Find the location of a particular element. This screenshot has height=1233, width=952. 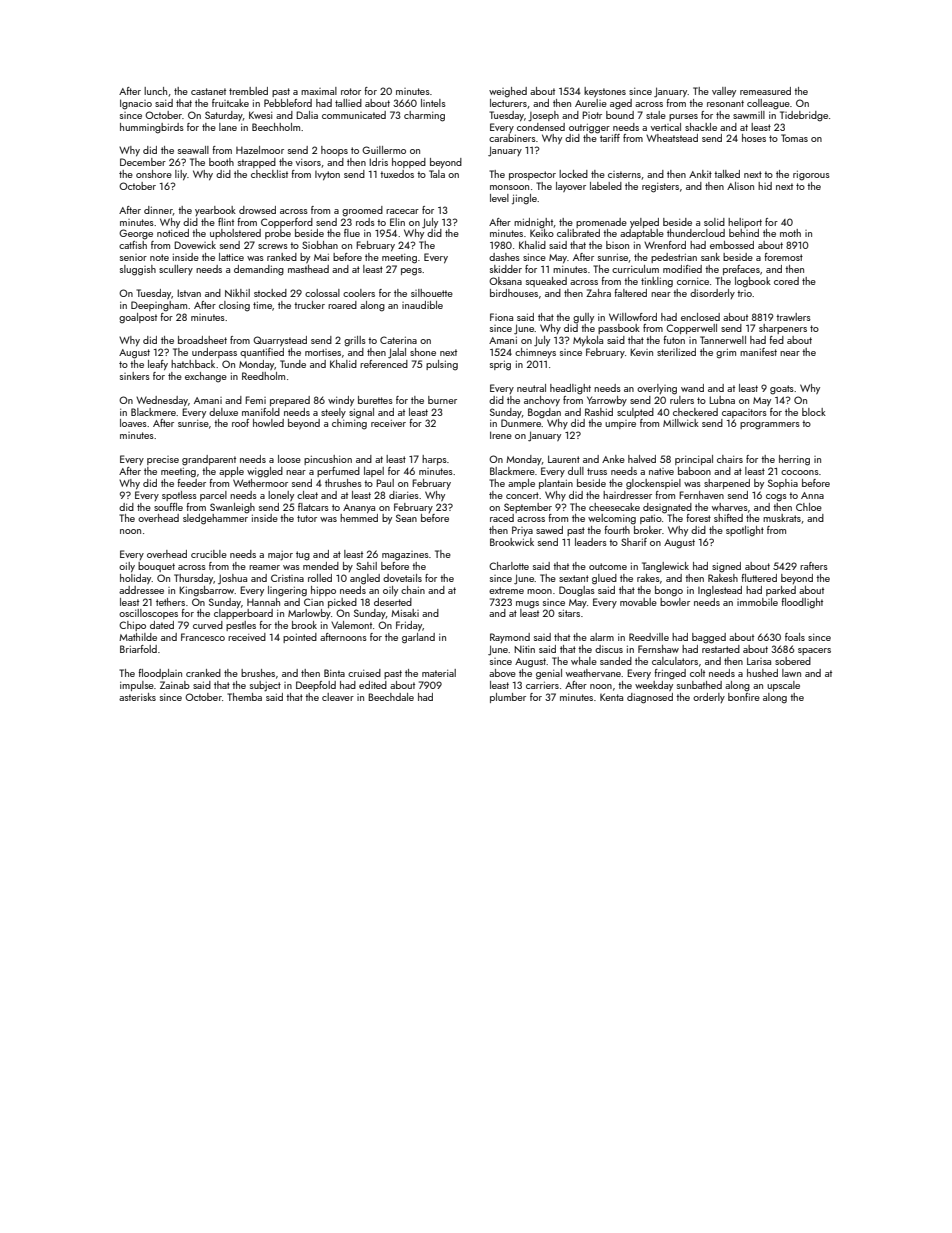

trembled is located at coordinates (248, 91).
